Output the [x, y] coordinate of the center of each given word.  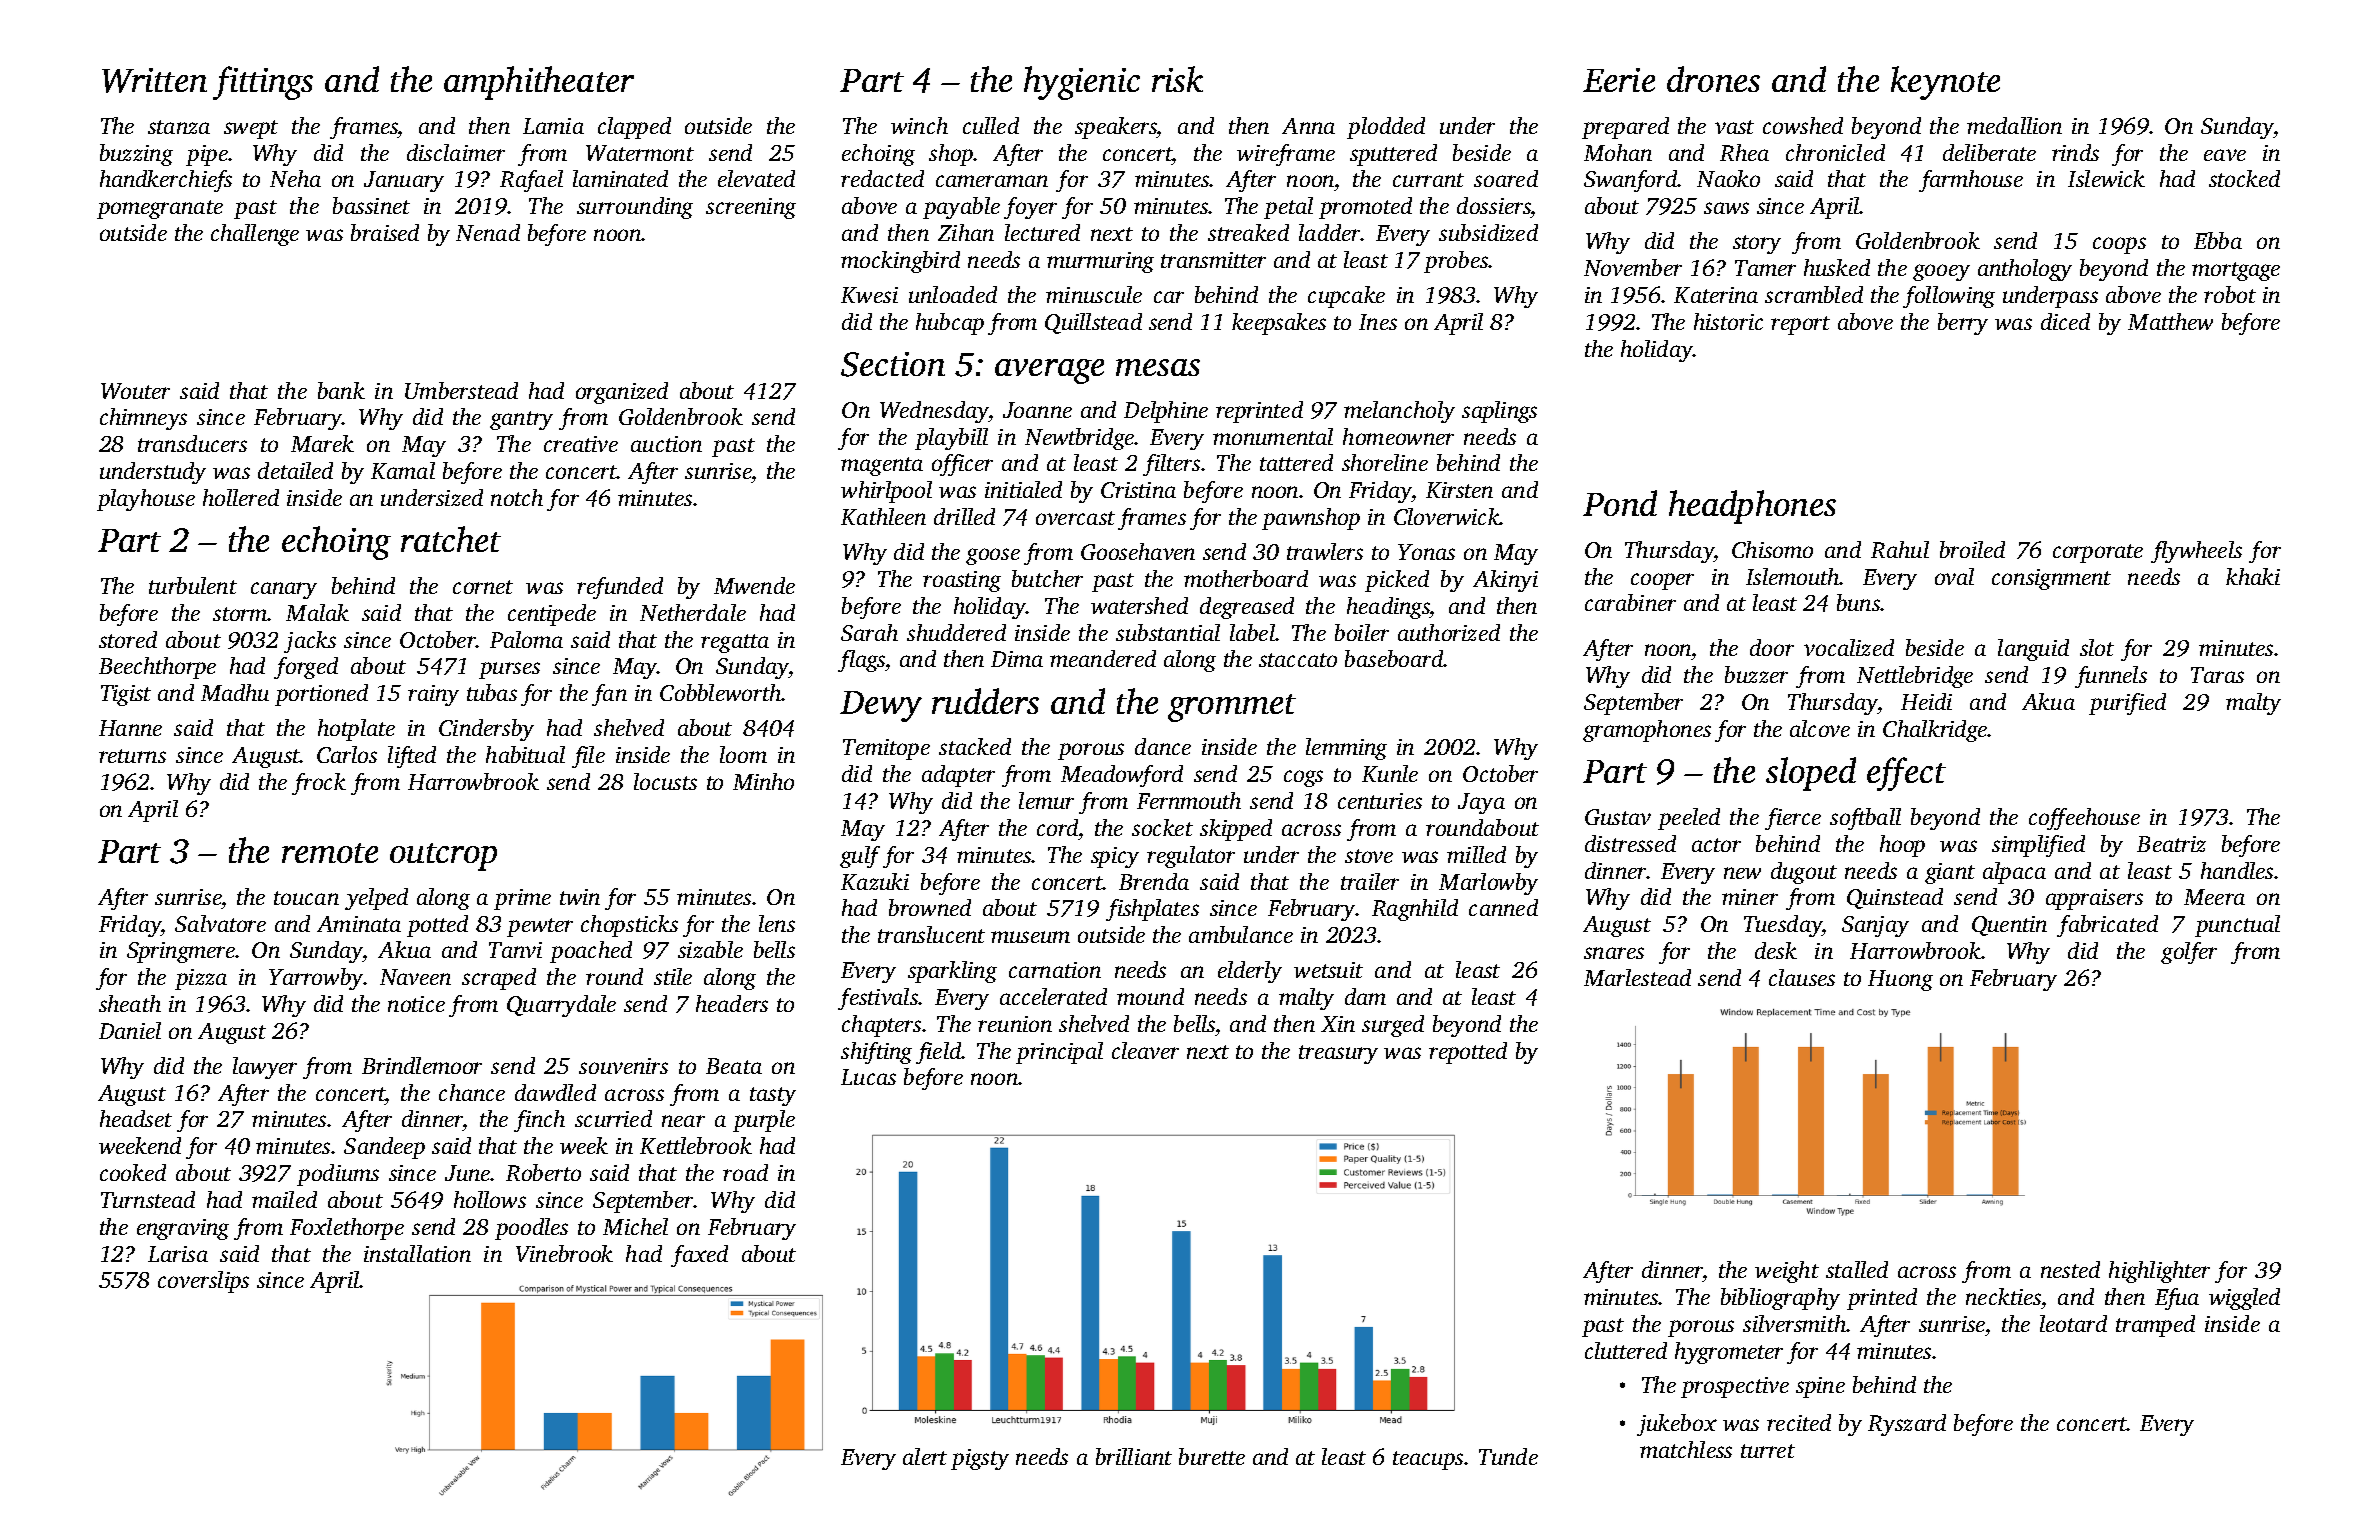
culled [991, 125]
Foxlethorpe [347, 1229]
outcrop [443, 857]
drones [1713, 79]
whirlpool [886, 492]
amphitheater [539, 83]
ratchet [451, 539]
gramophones [1647, 731]
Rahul [1900, 549]
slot [2097, 647]
